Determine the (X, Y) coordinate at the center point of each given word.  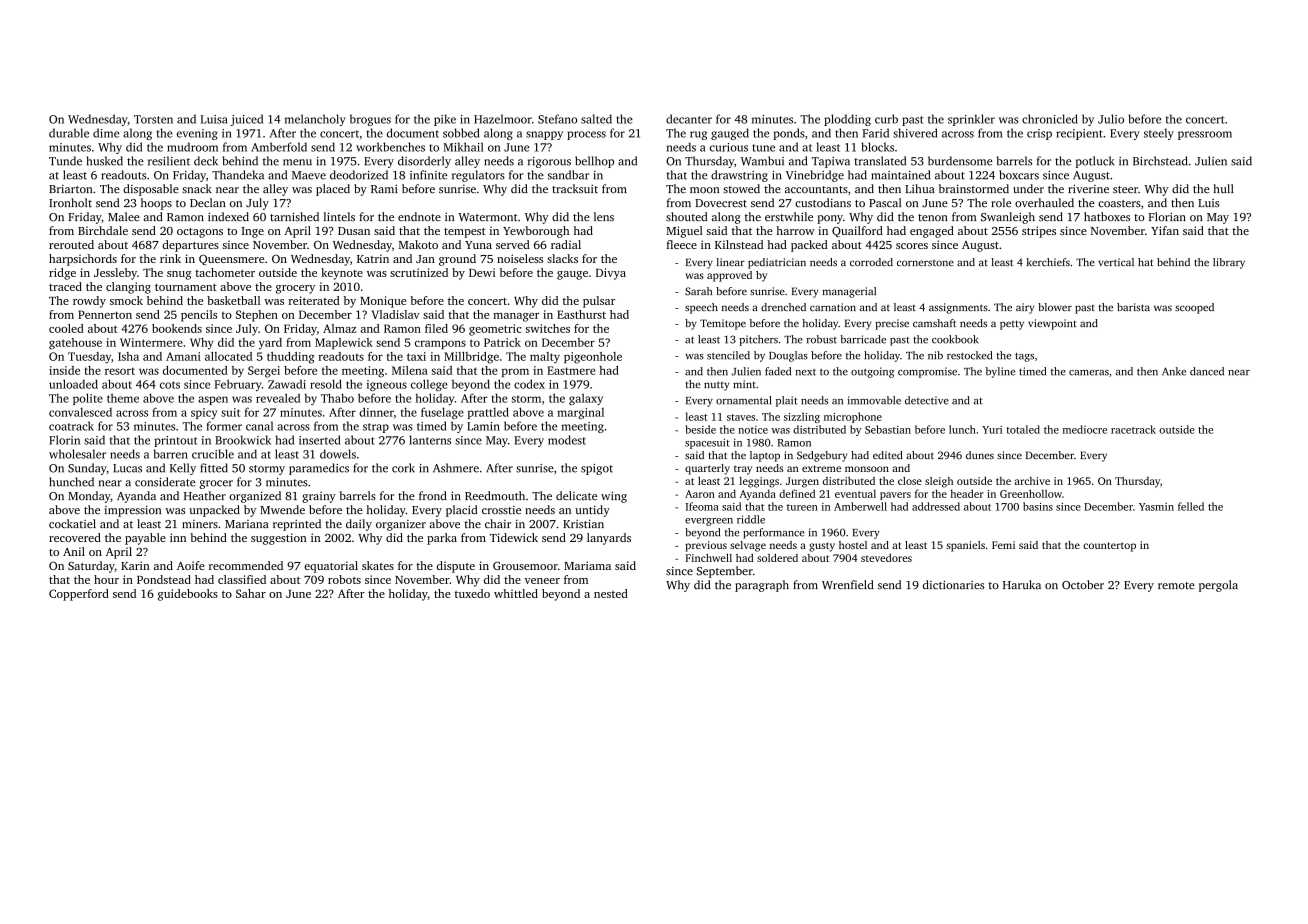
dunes (980, 455)
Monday (89, 497)
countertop (1109, 547)
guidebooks (188, 595)
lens (604, 216)
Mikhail (463, 147)
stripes (1039, 232)
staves (741, 417)
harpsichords (83, 260)
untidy (592, 511)
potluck (1095, 162)
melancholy (315, 120)
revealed (278, 398)
